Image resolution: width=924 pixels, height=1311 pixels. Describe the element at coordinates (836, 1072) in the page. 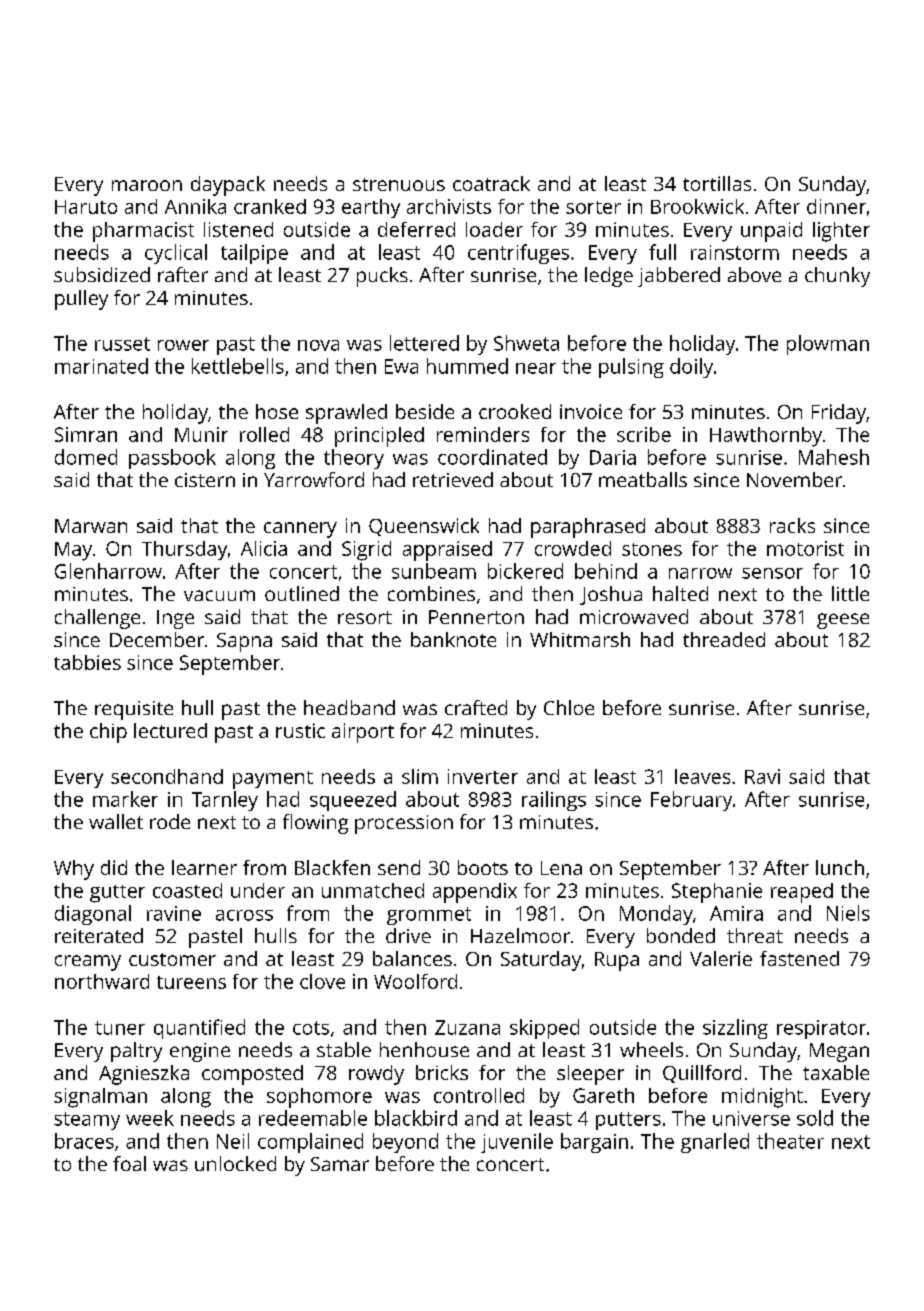

I see `taxable` at that location.
